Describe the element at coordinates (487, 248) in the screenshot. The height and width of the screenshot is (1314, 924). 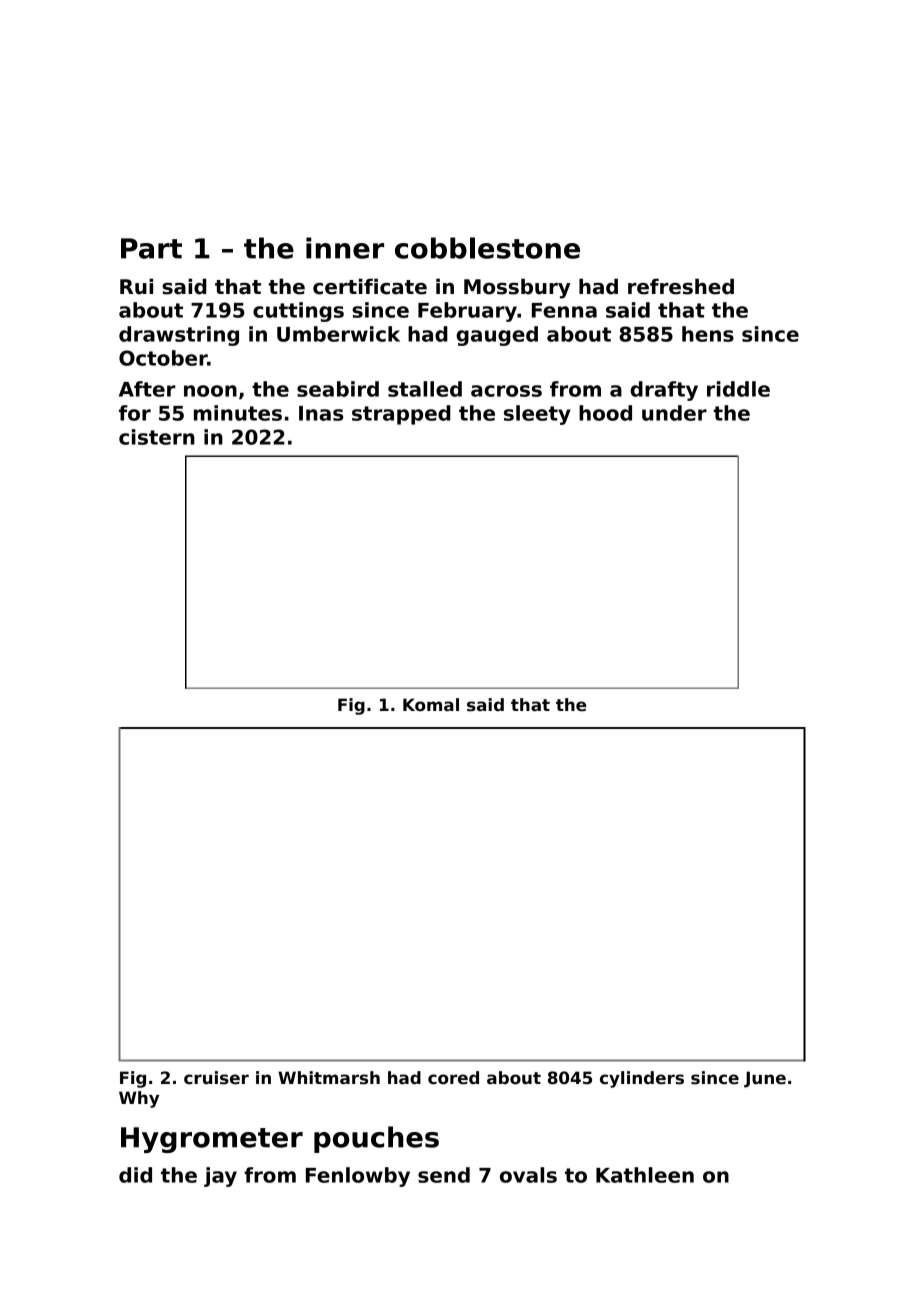
I see `cobblestone` at that location.
